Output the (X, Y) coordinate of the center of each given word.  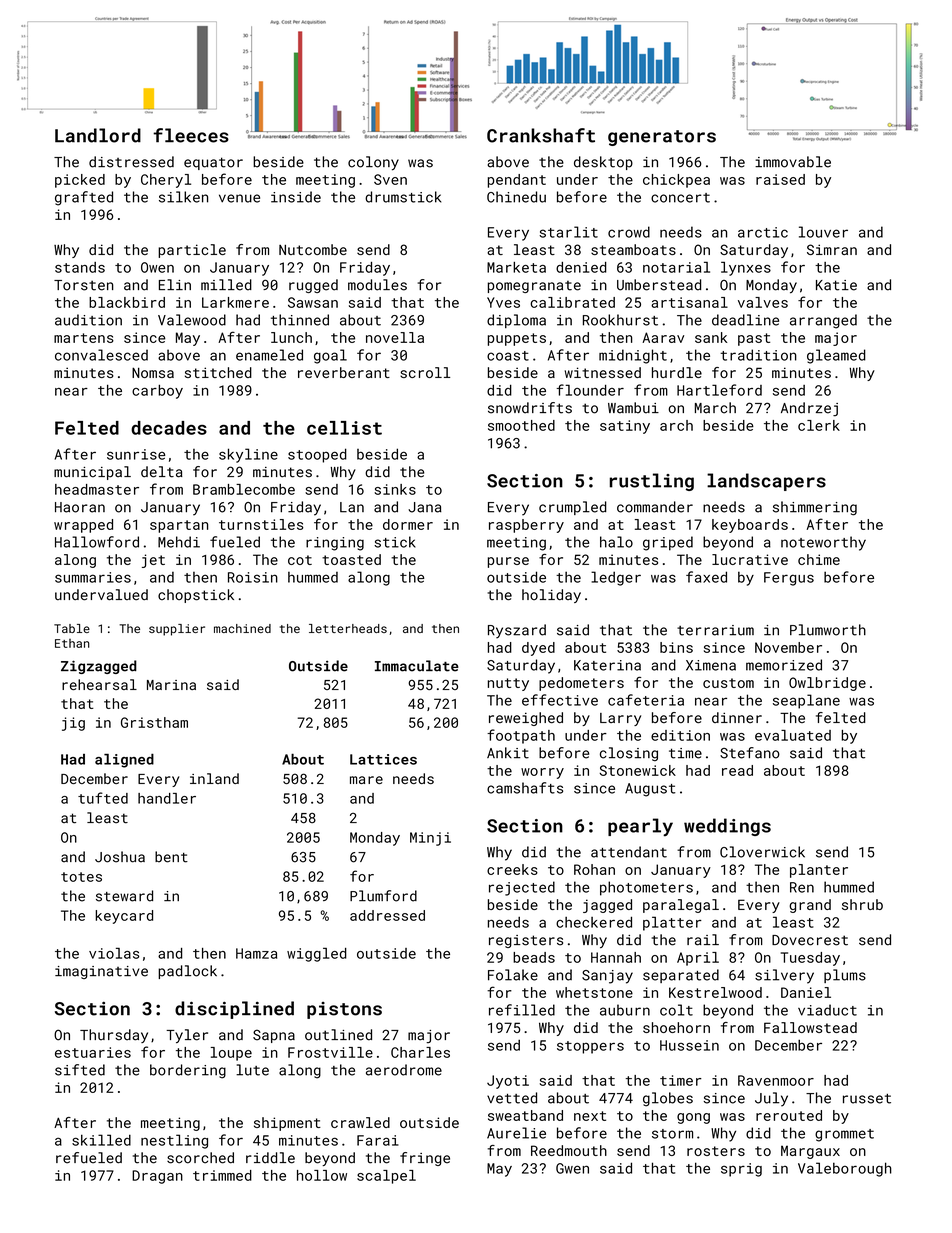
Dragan (157, 1177)
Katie (836, 285)
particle (192, 251)
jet (153, 561)
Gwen (572, 1168)
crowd (629, 232)
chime (819, 559)
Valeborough (845, 1169)
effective (560, 700)
